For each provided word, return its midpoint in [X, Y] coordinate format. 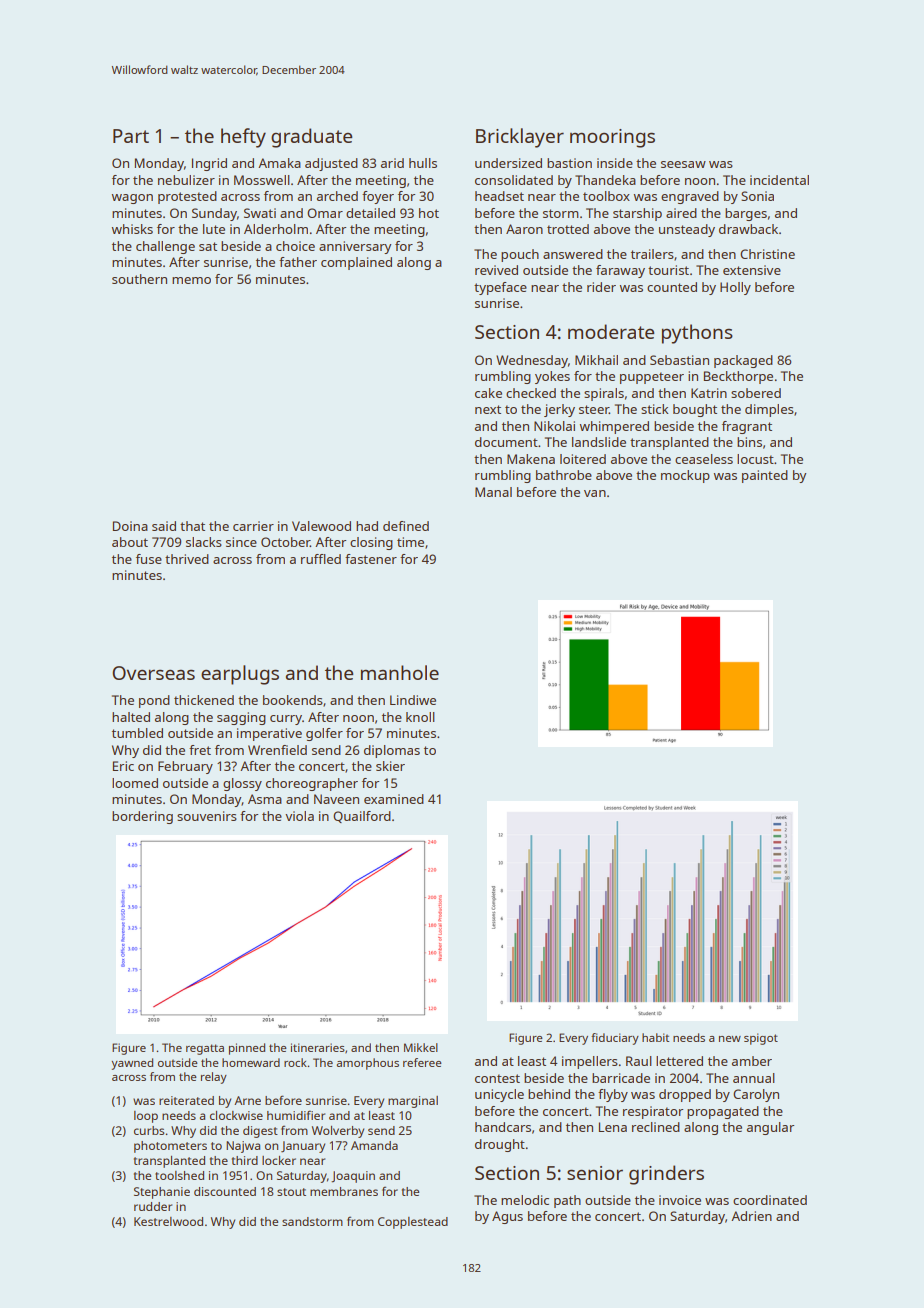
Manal [493, 492]
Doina [130, 526]
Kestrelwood [168, 1221]
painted [765, 476]
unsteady [687, 230]
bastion [569, 163]
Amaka [279, 163]
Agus [507, 1217]
